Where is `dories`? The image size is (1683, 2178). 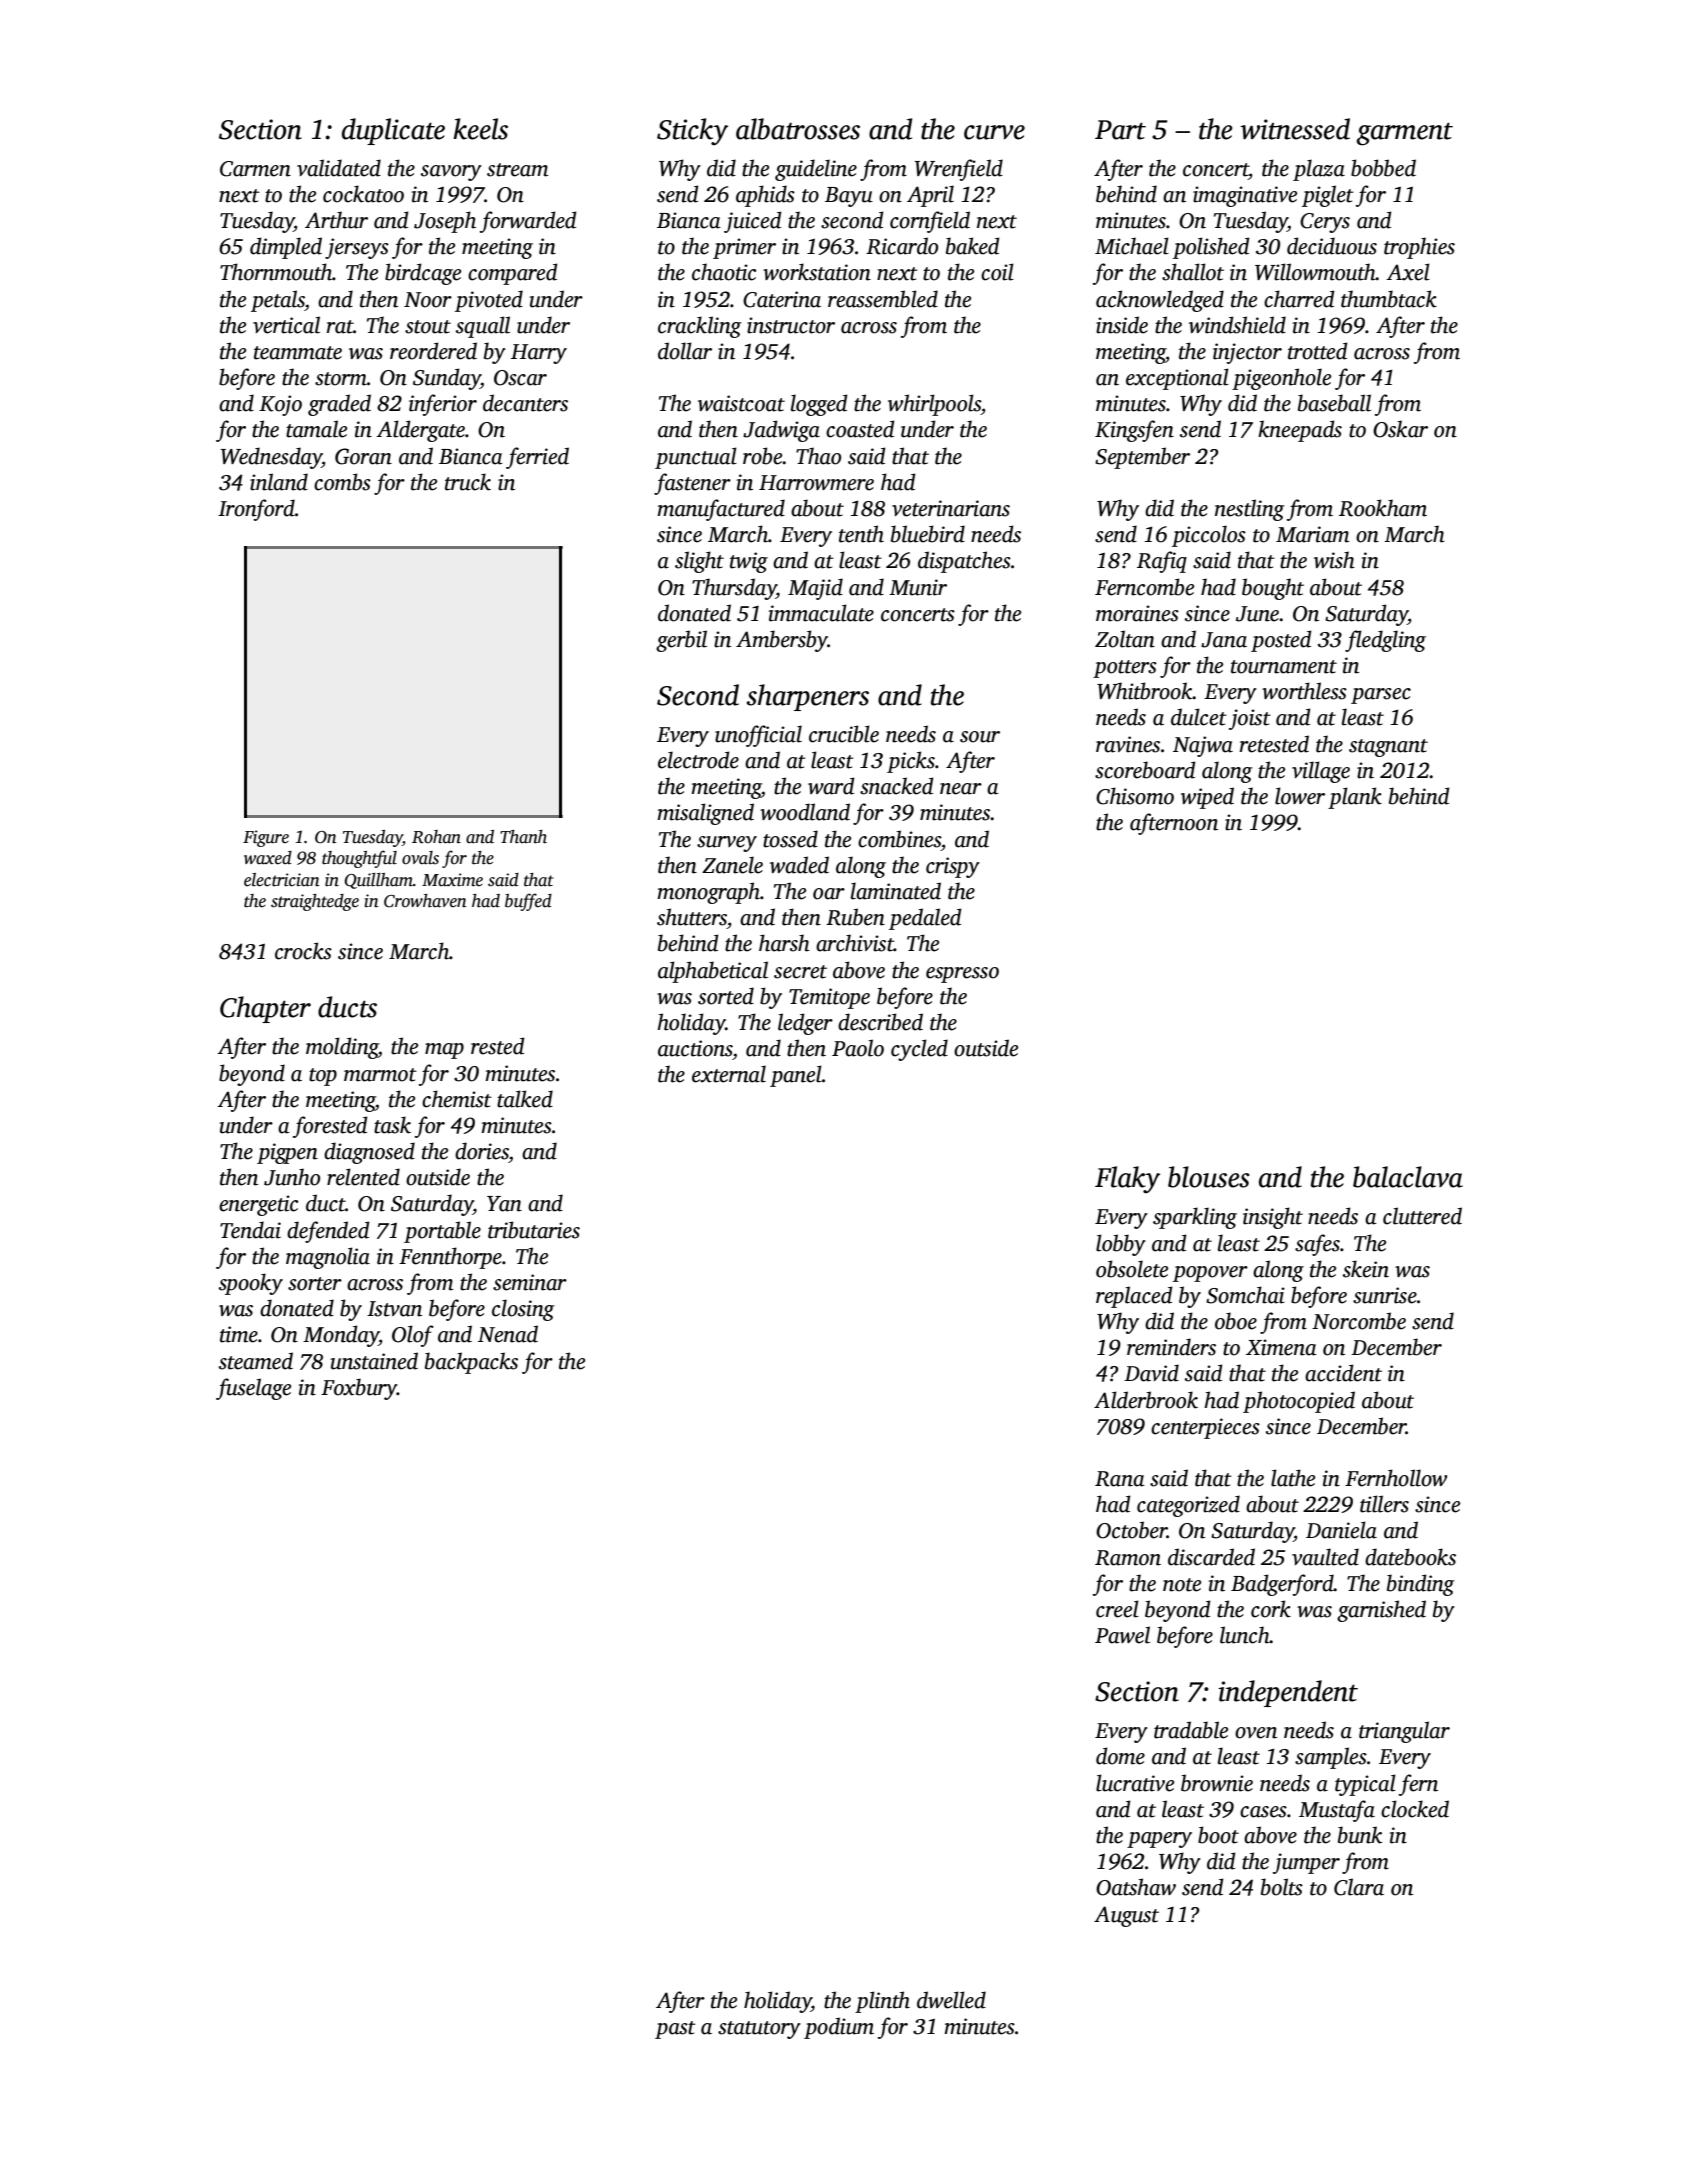
dories is located at coordinates (482, 1151).
